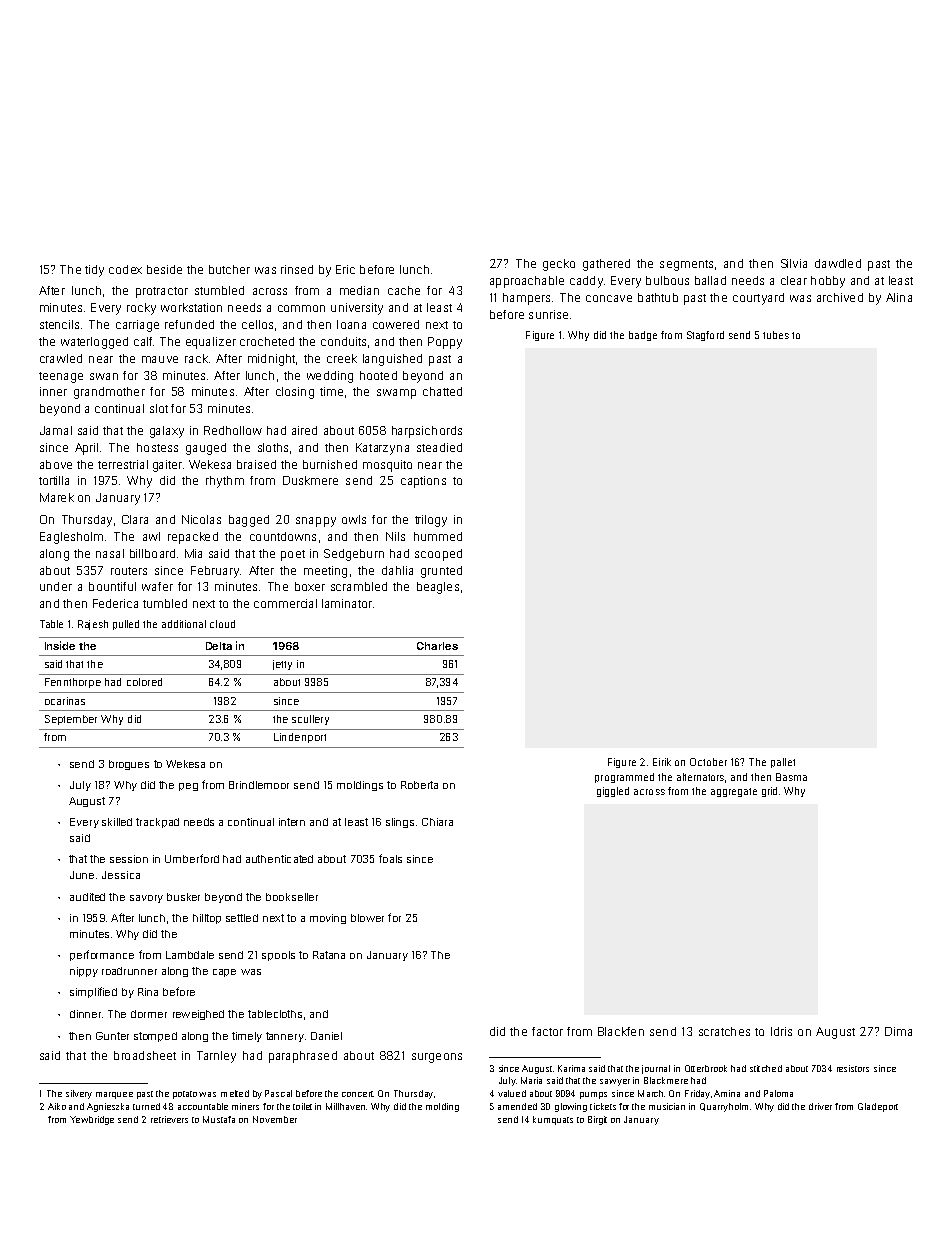 This page has height=1233, width=952. What do you see at coordinates (242, 918) in the page?
I see `settled` at bounding box center [242, 918].
